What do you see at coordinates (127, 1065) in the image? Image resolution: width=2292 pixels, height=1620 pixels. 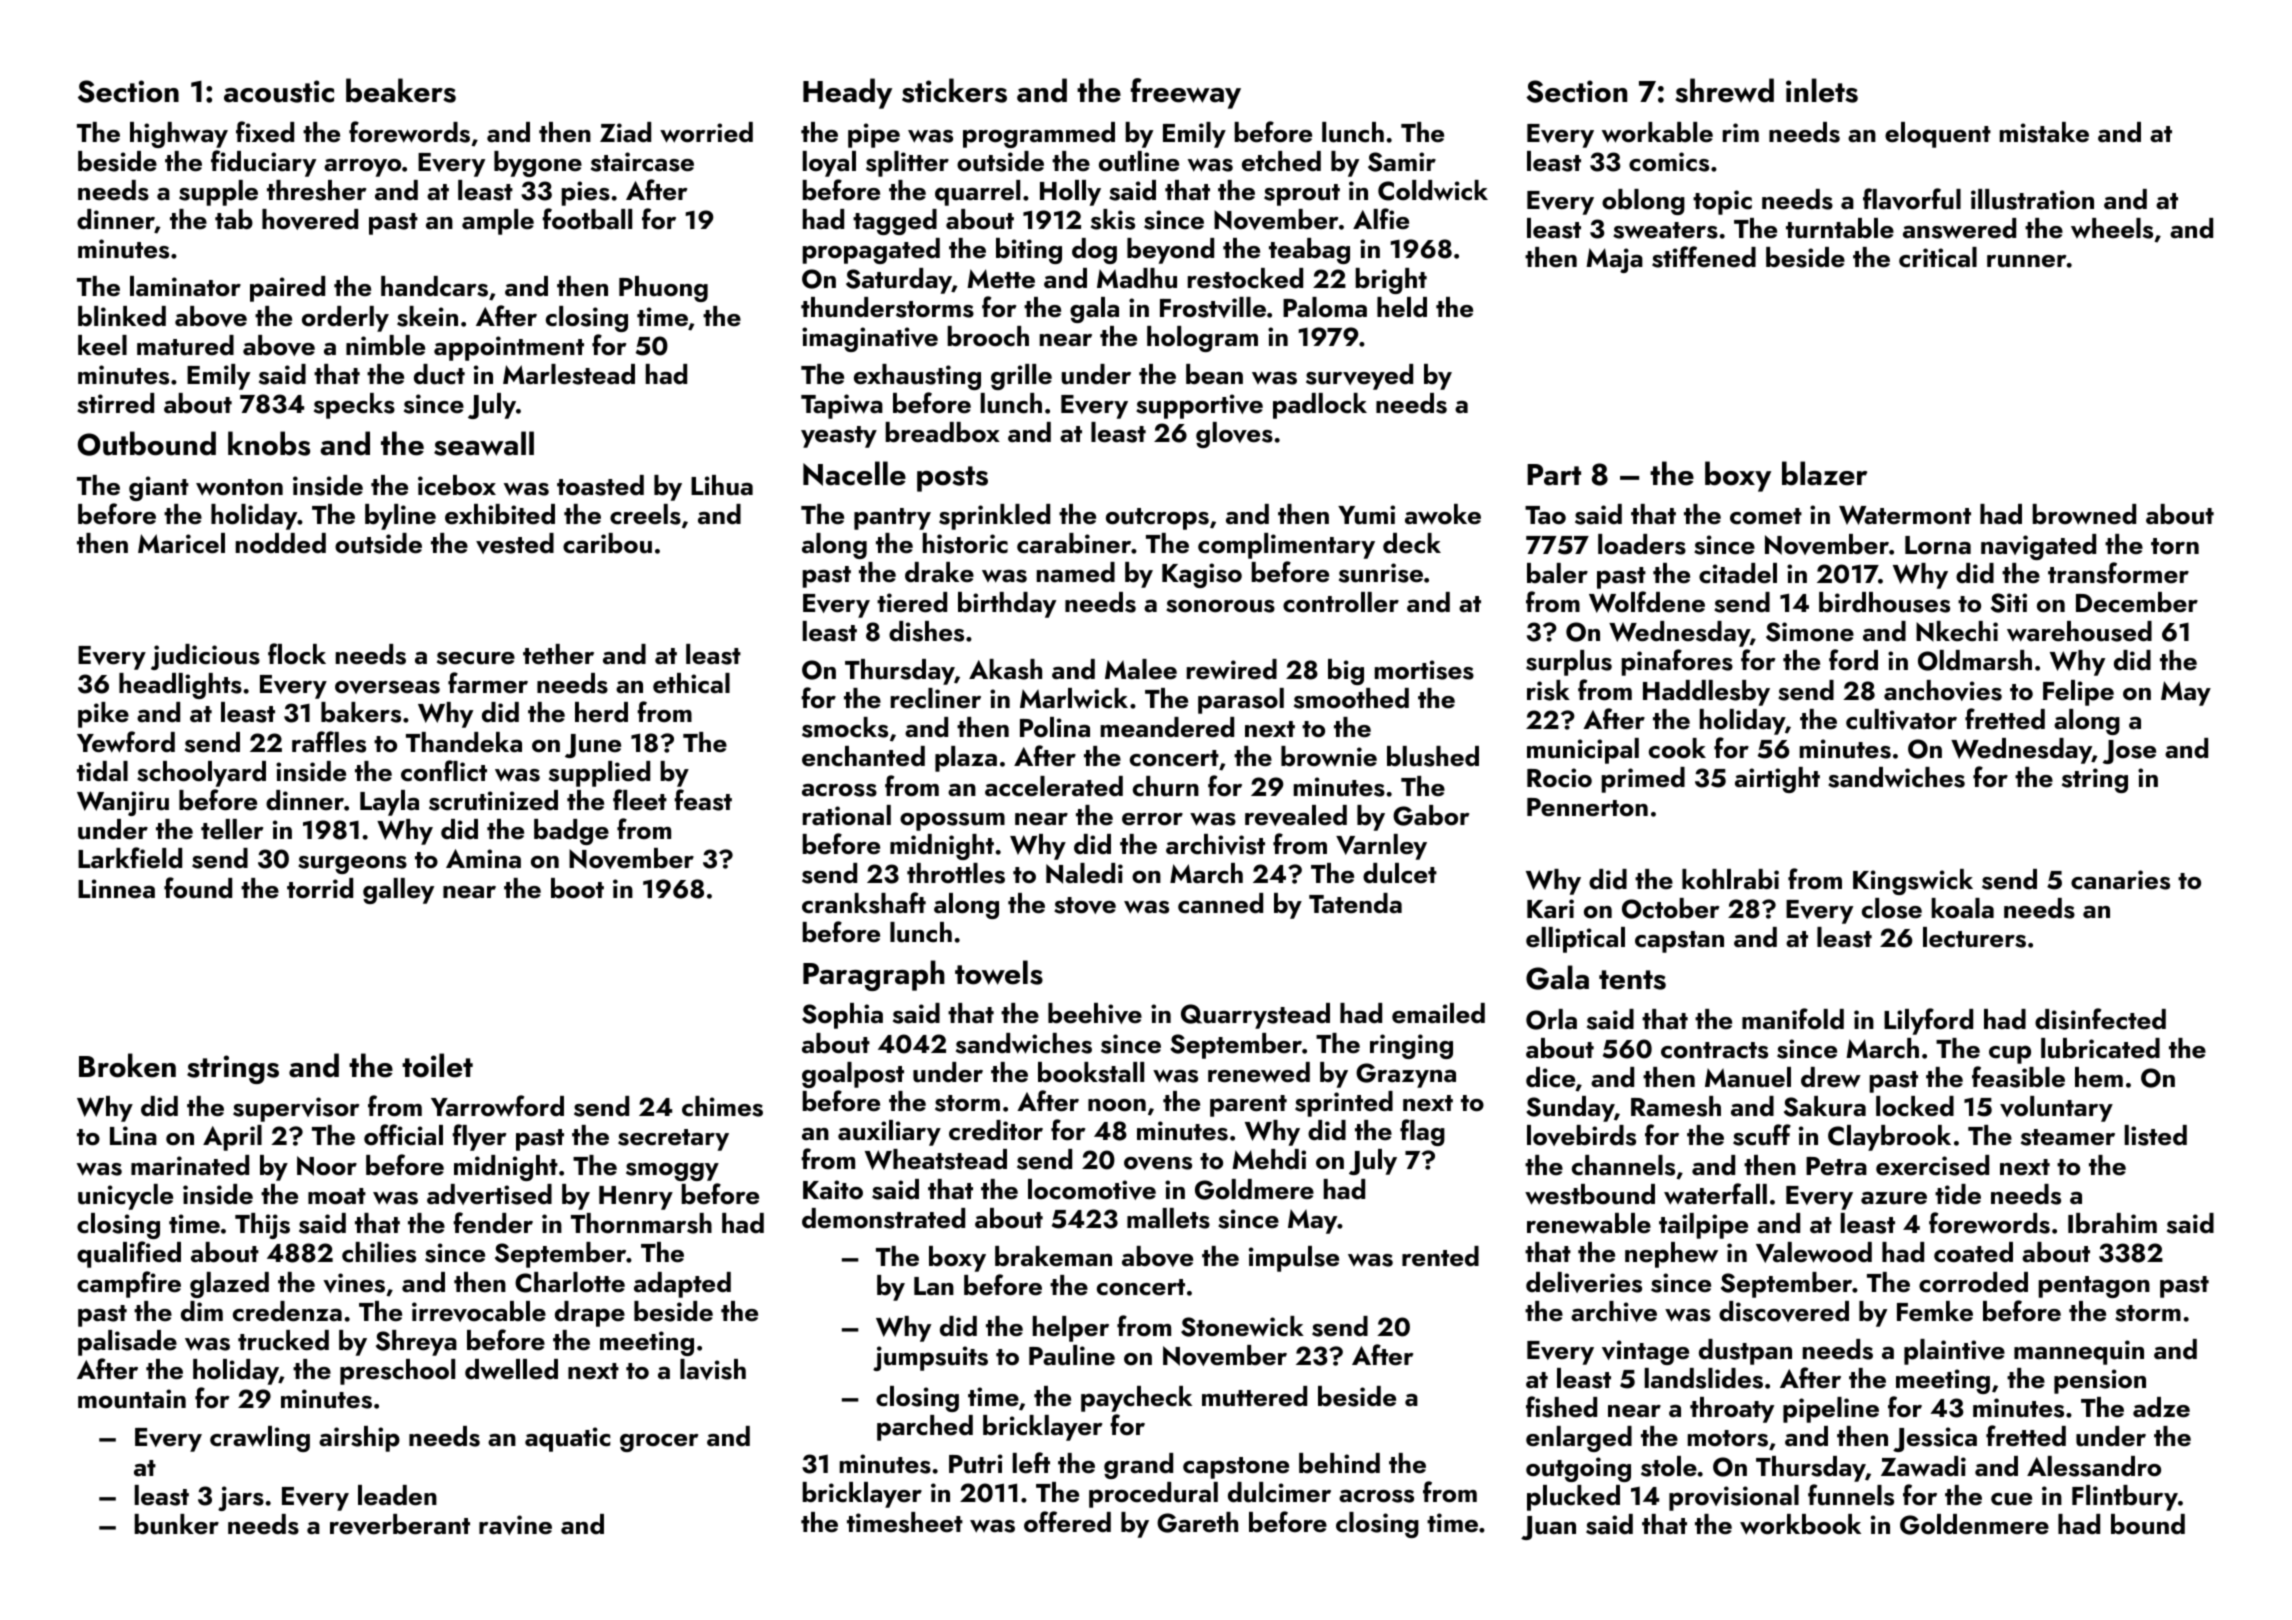 I see `Broken` at bounding box center [127, 1065].
